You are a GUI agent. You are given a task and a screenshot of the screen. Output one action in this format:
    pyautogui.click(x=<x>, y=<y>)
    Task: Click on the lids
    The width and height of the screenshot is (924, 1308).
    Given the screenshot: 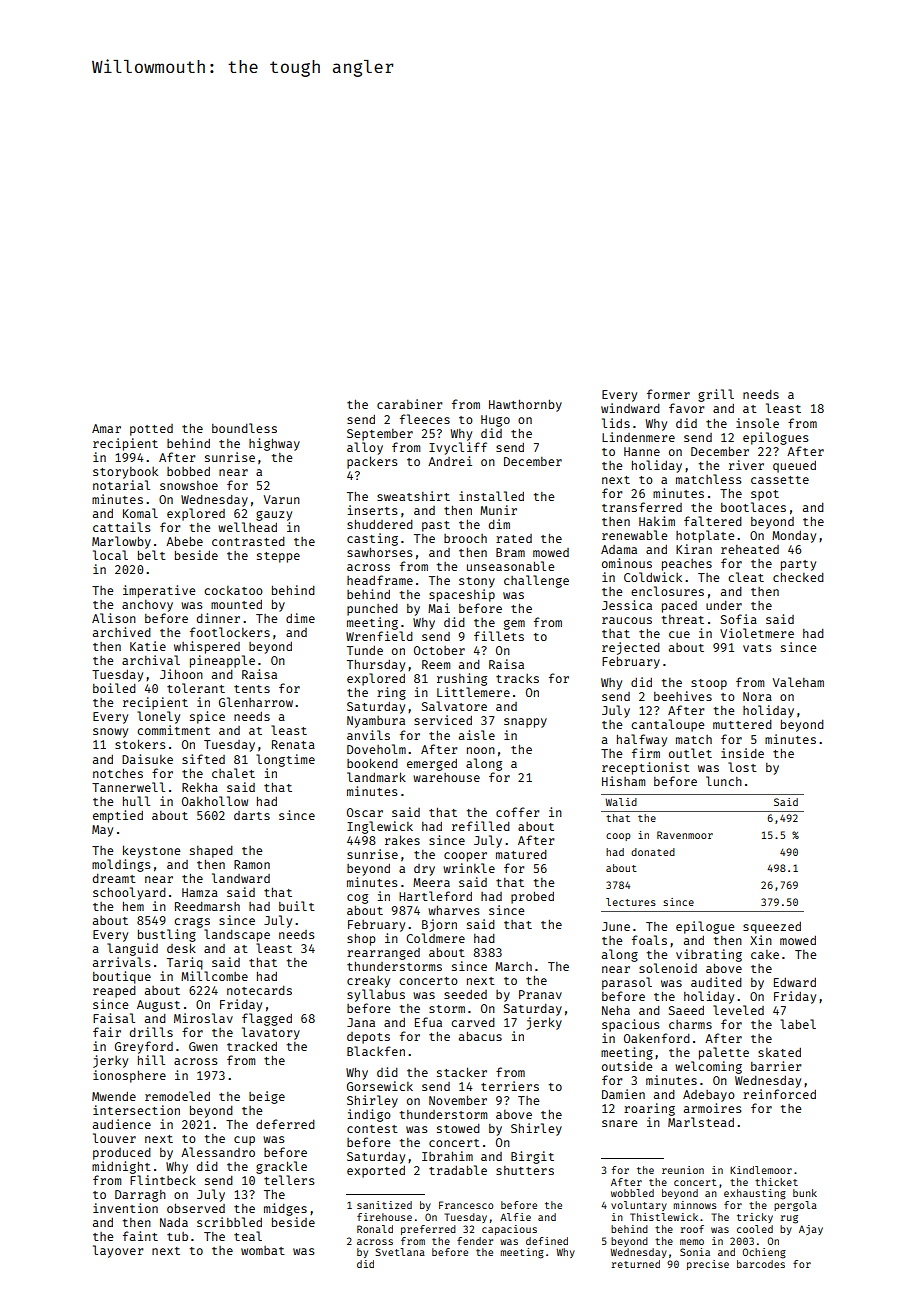 What is the action you would take?
    pyautogui.click(x=616, y=423)
